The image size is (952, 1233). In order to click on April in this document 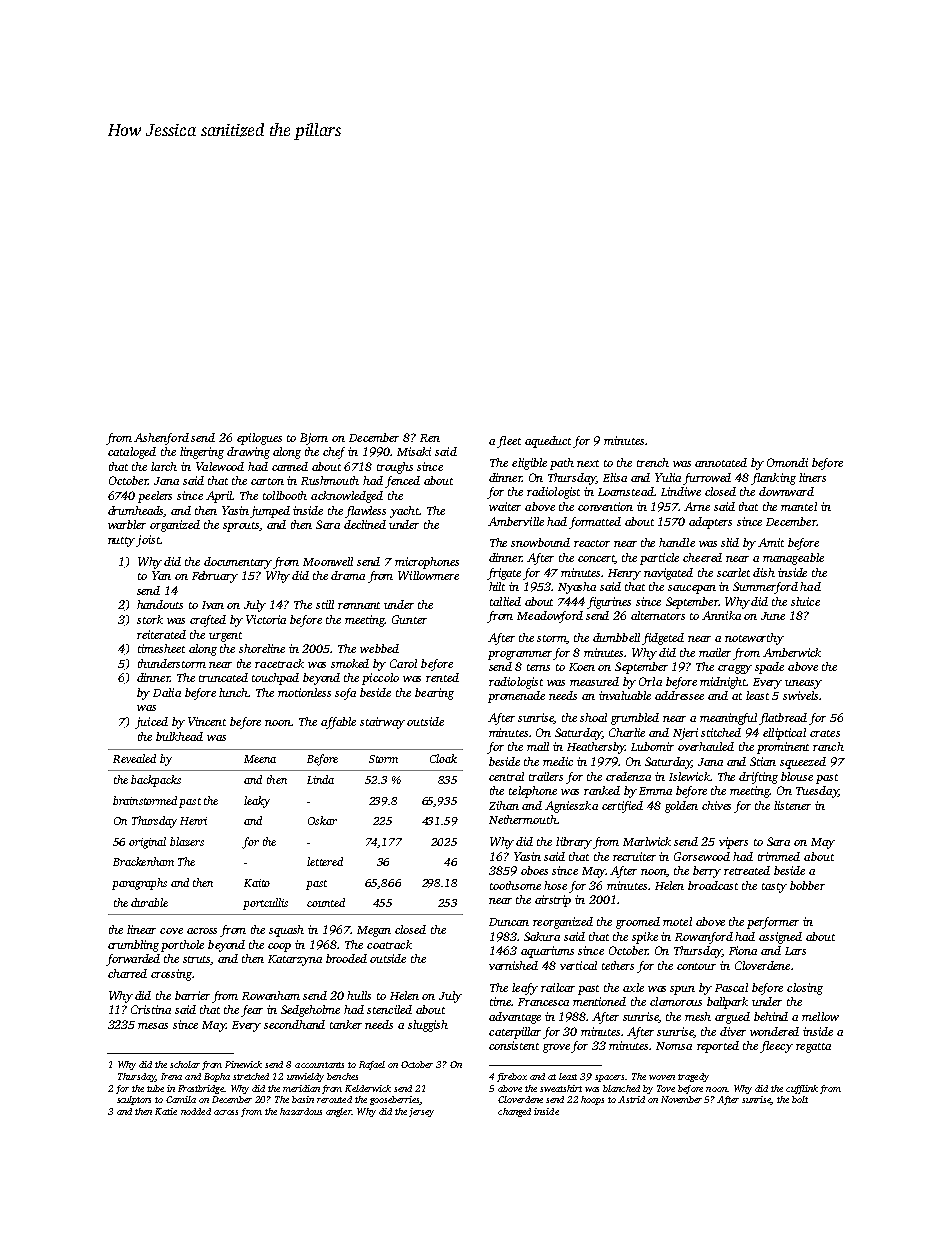, I will do `click(219, 497)`.
